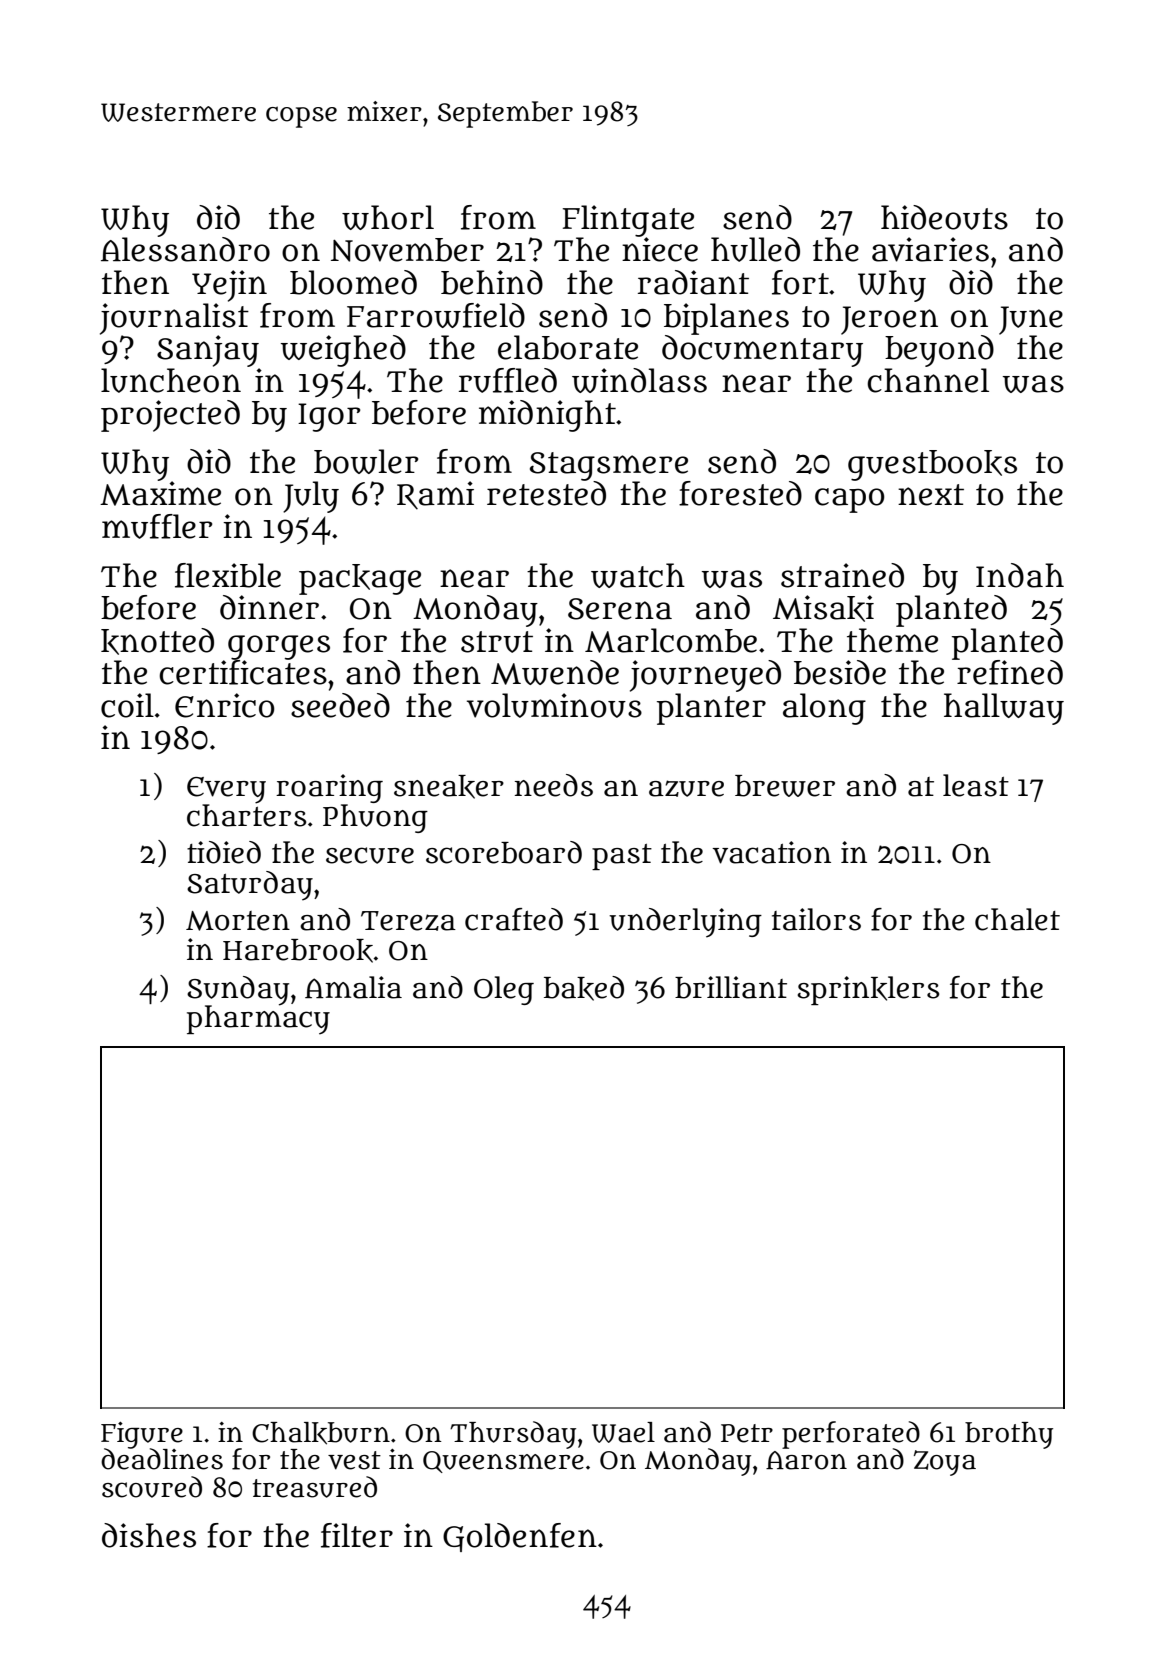 Image resolution: width=1165 pixels, height=1654 pixels. I want to click on Flintgate, so click(628, 221).
